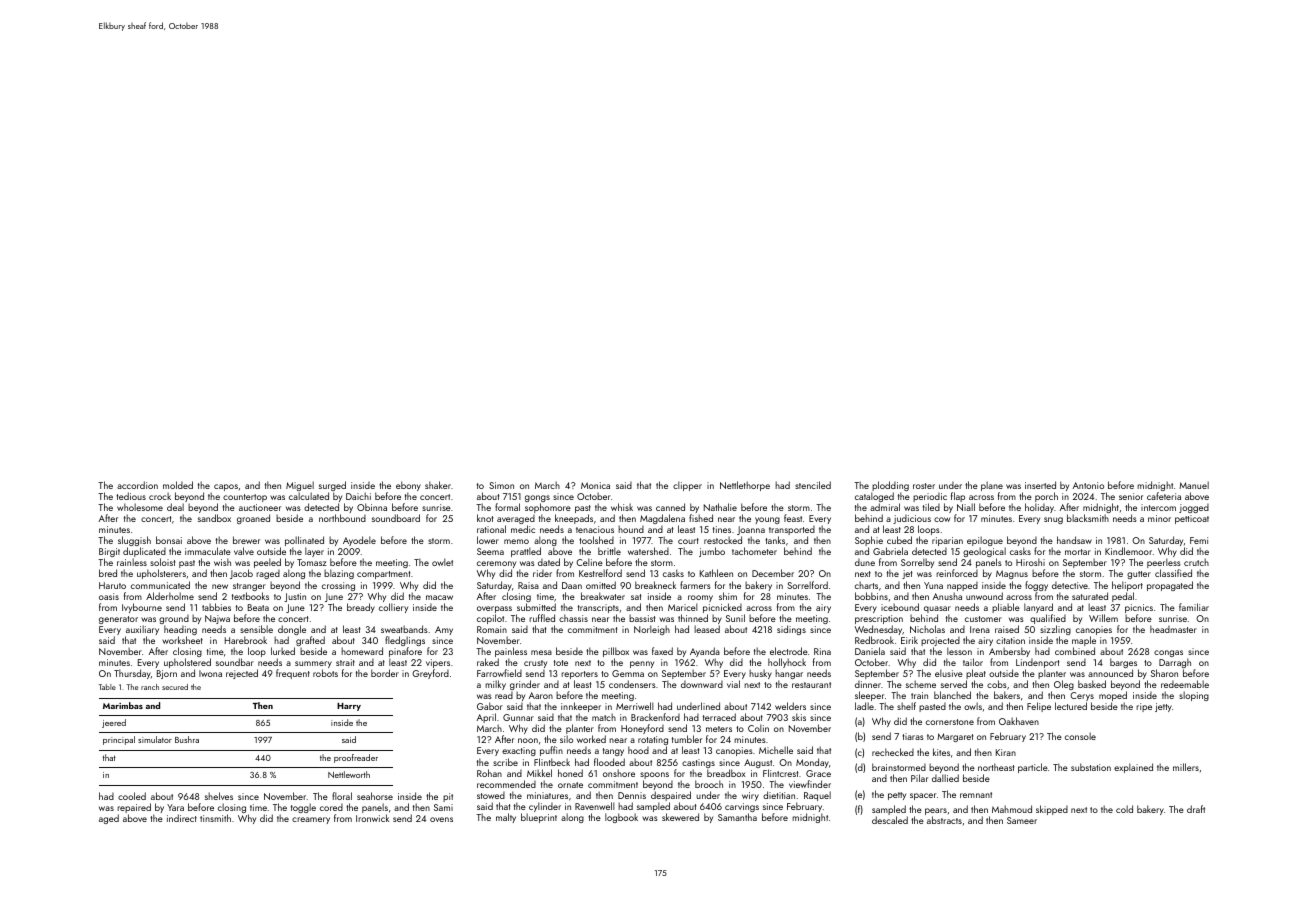  What do you see at coordinates (150, 687) in the image?
I see `ranch` at bounding box center [150, 687].
